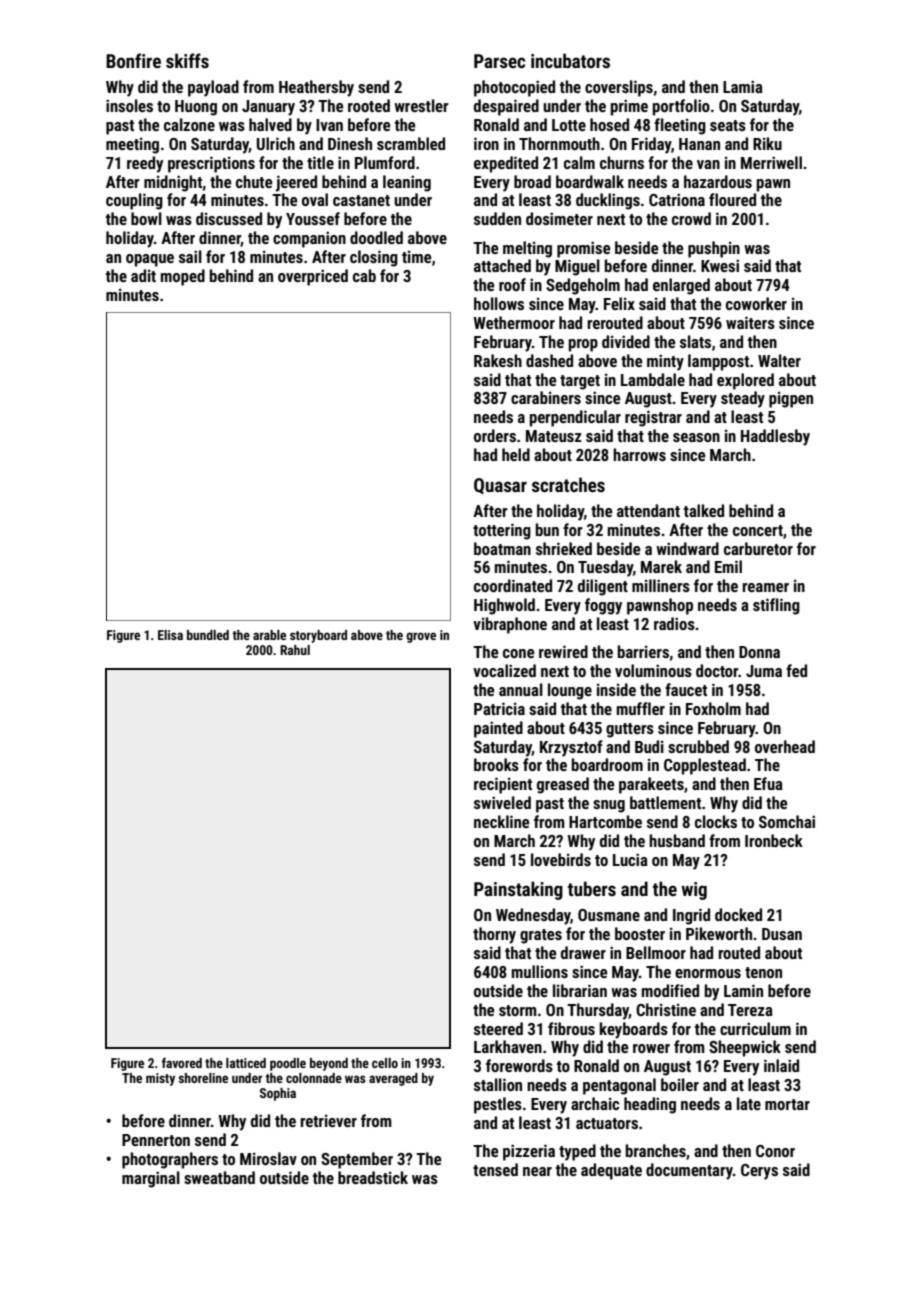  Describe the element at coordinates (369, 105) in the page. I see `rooted` at that location.
